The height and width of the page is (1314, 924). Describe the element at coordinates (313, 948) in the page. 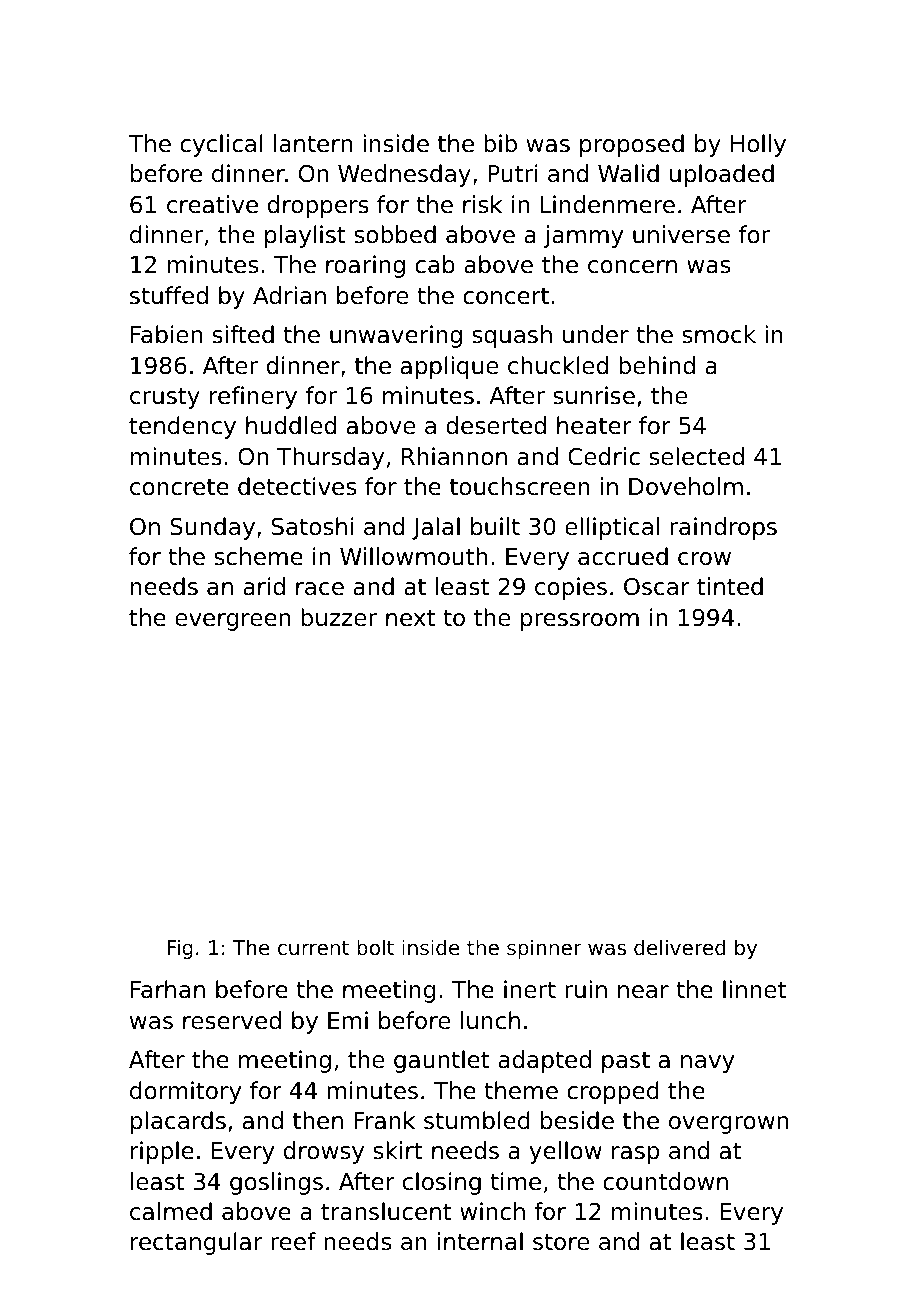

I see `current` at that location.
